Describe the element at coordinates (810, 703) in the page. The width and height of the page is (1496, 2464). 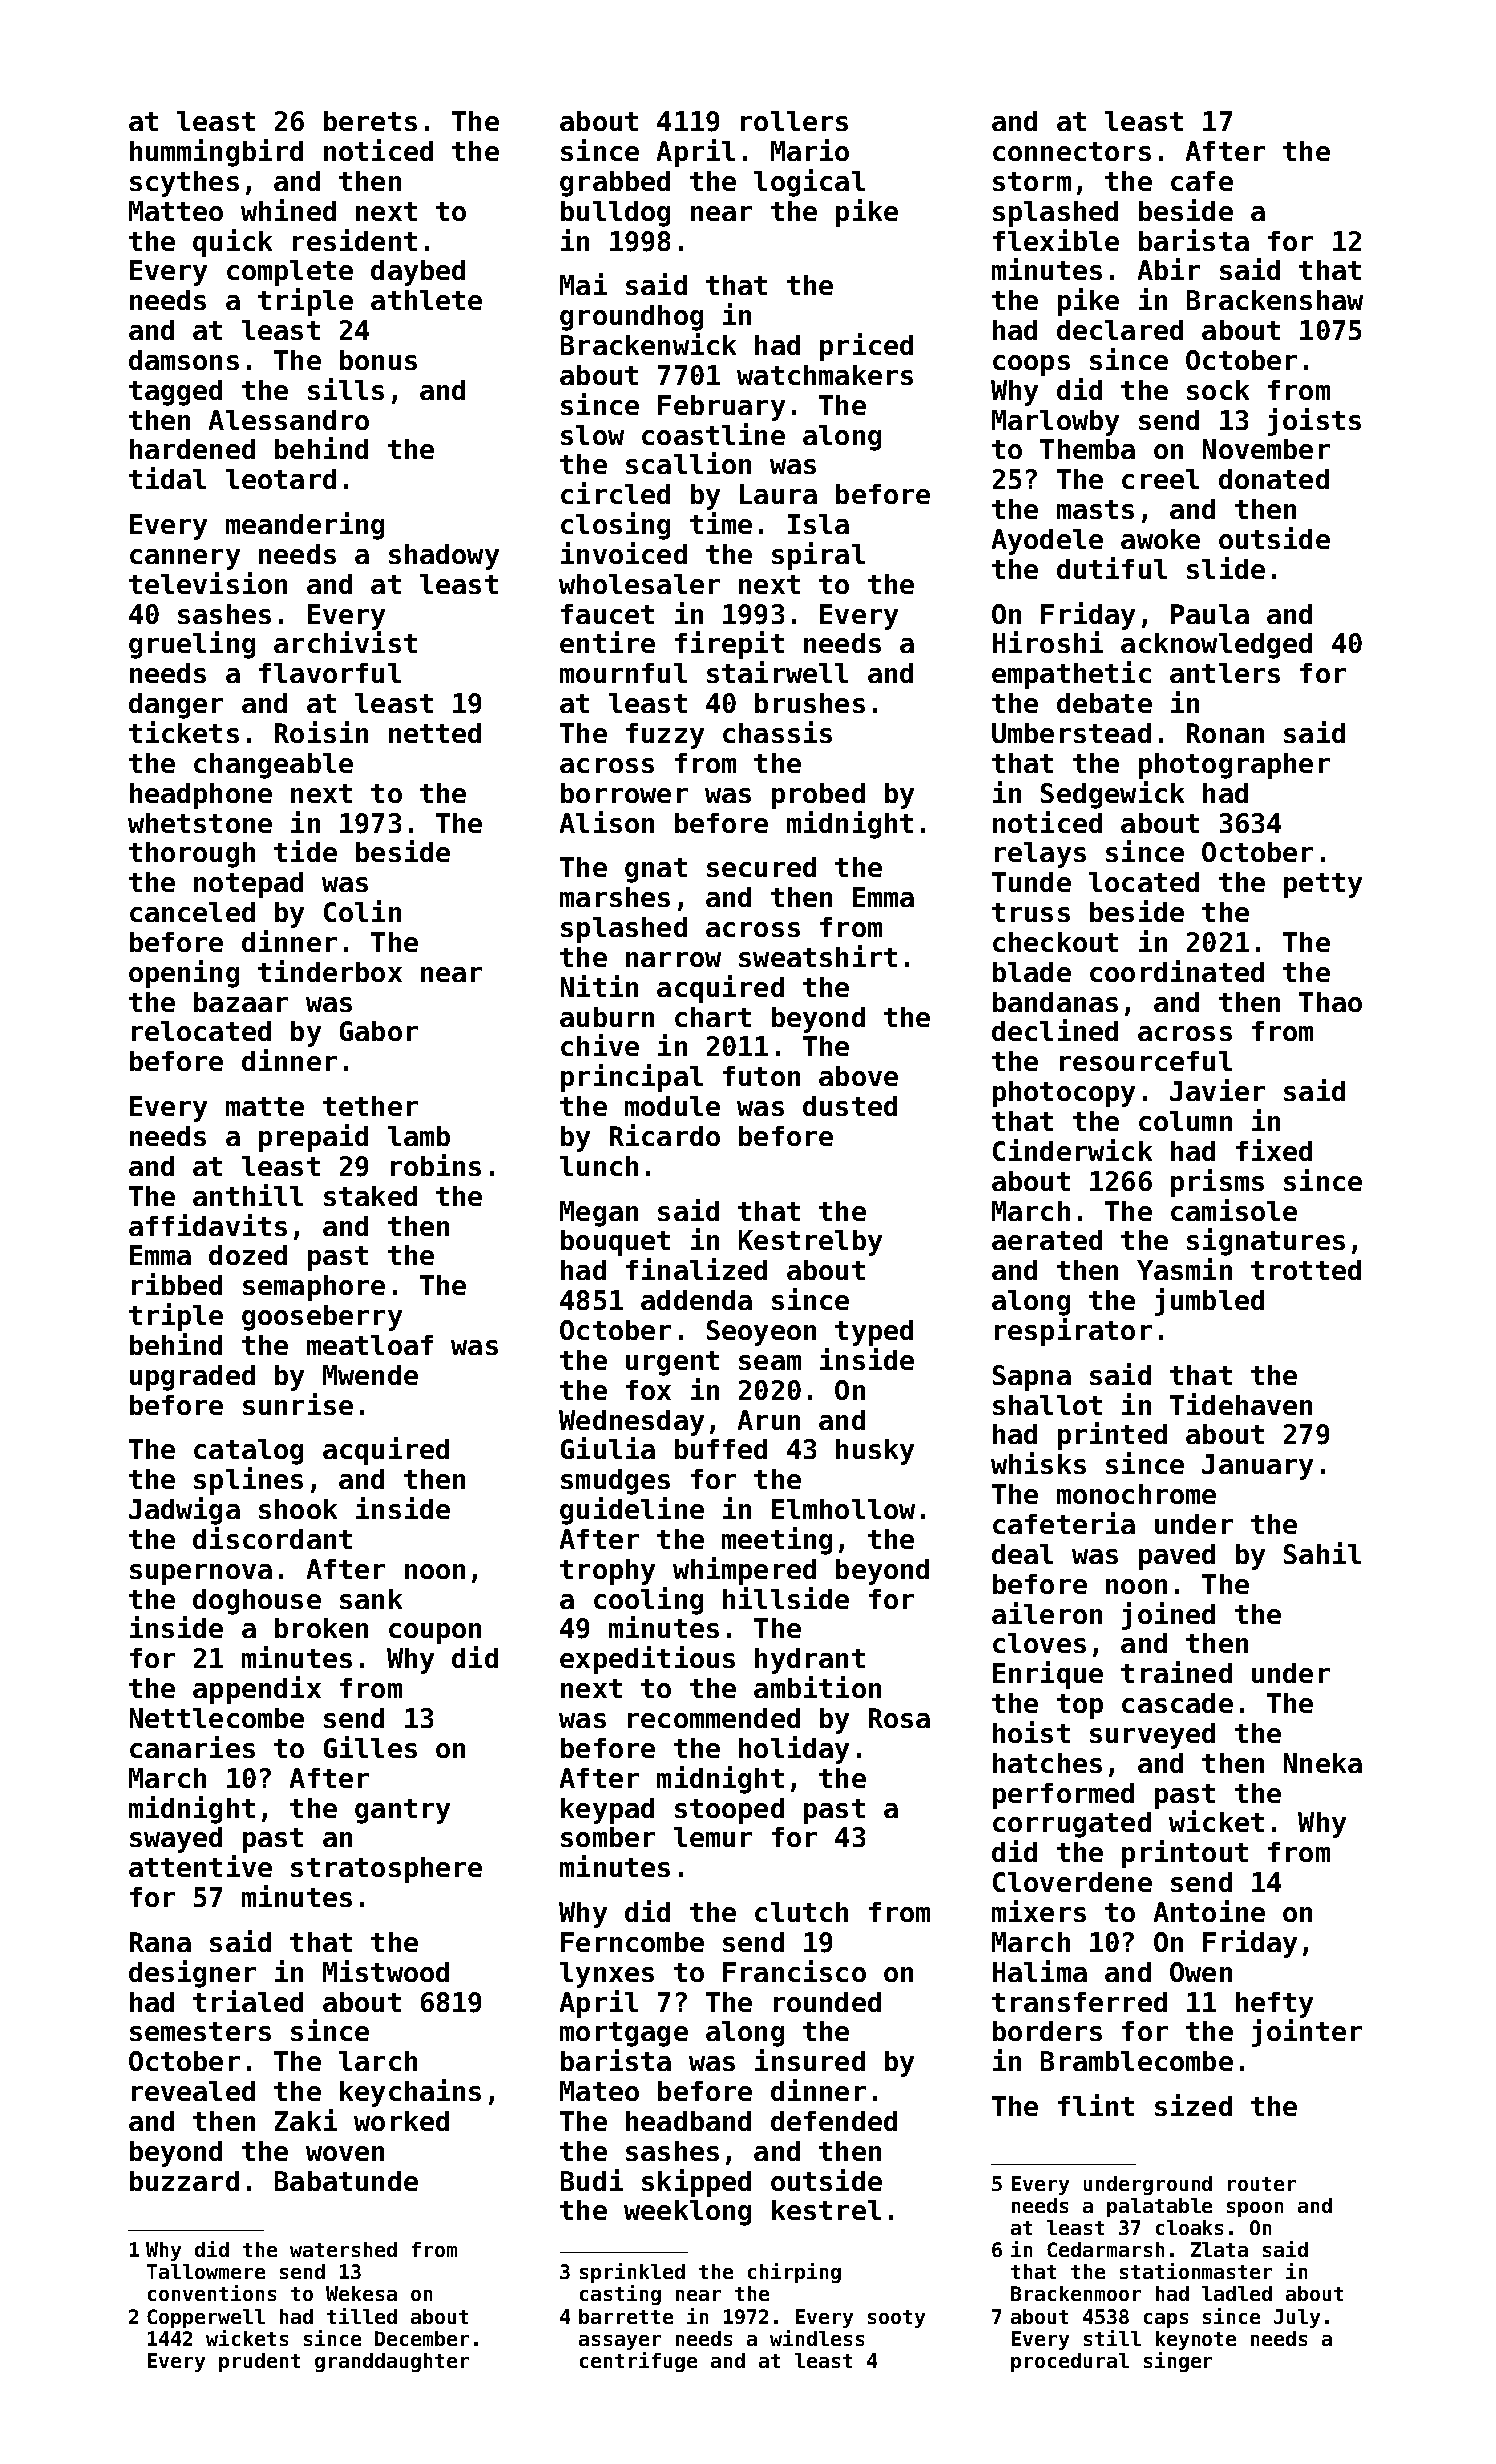
I see `brushes` at that location.
